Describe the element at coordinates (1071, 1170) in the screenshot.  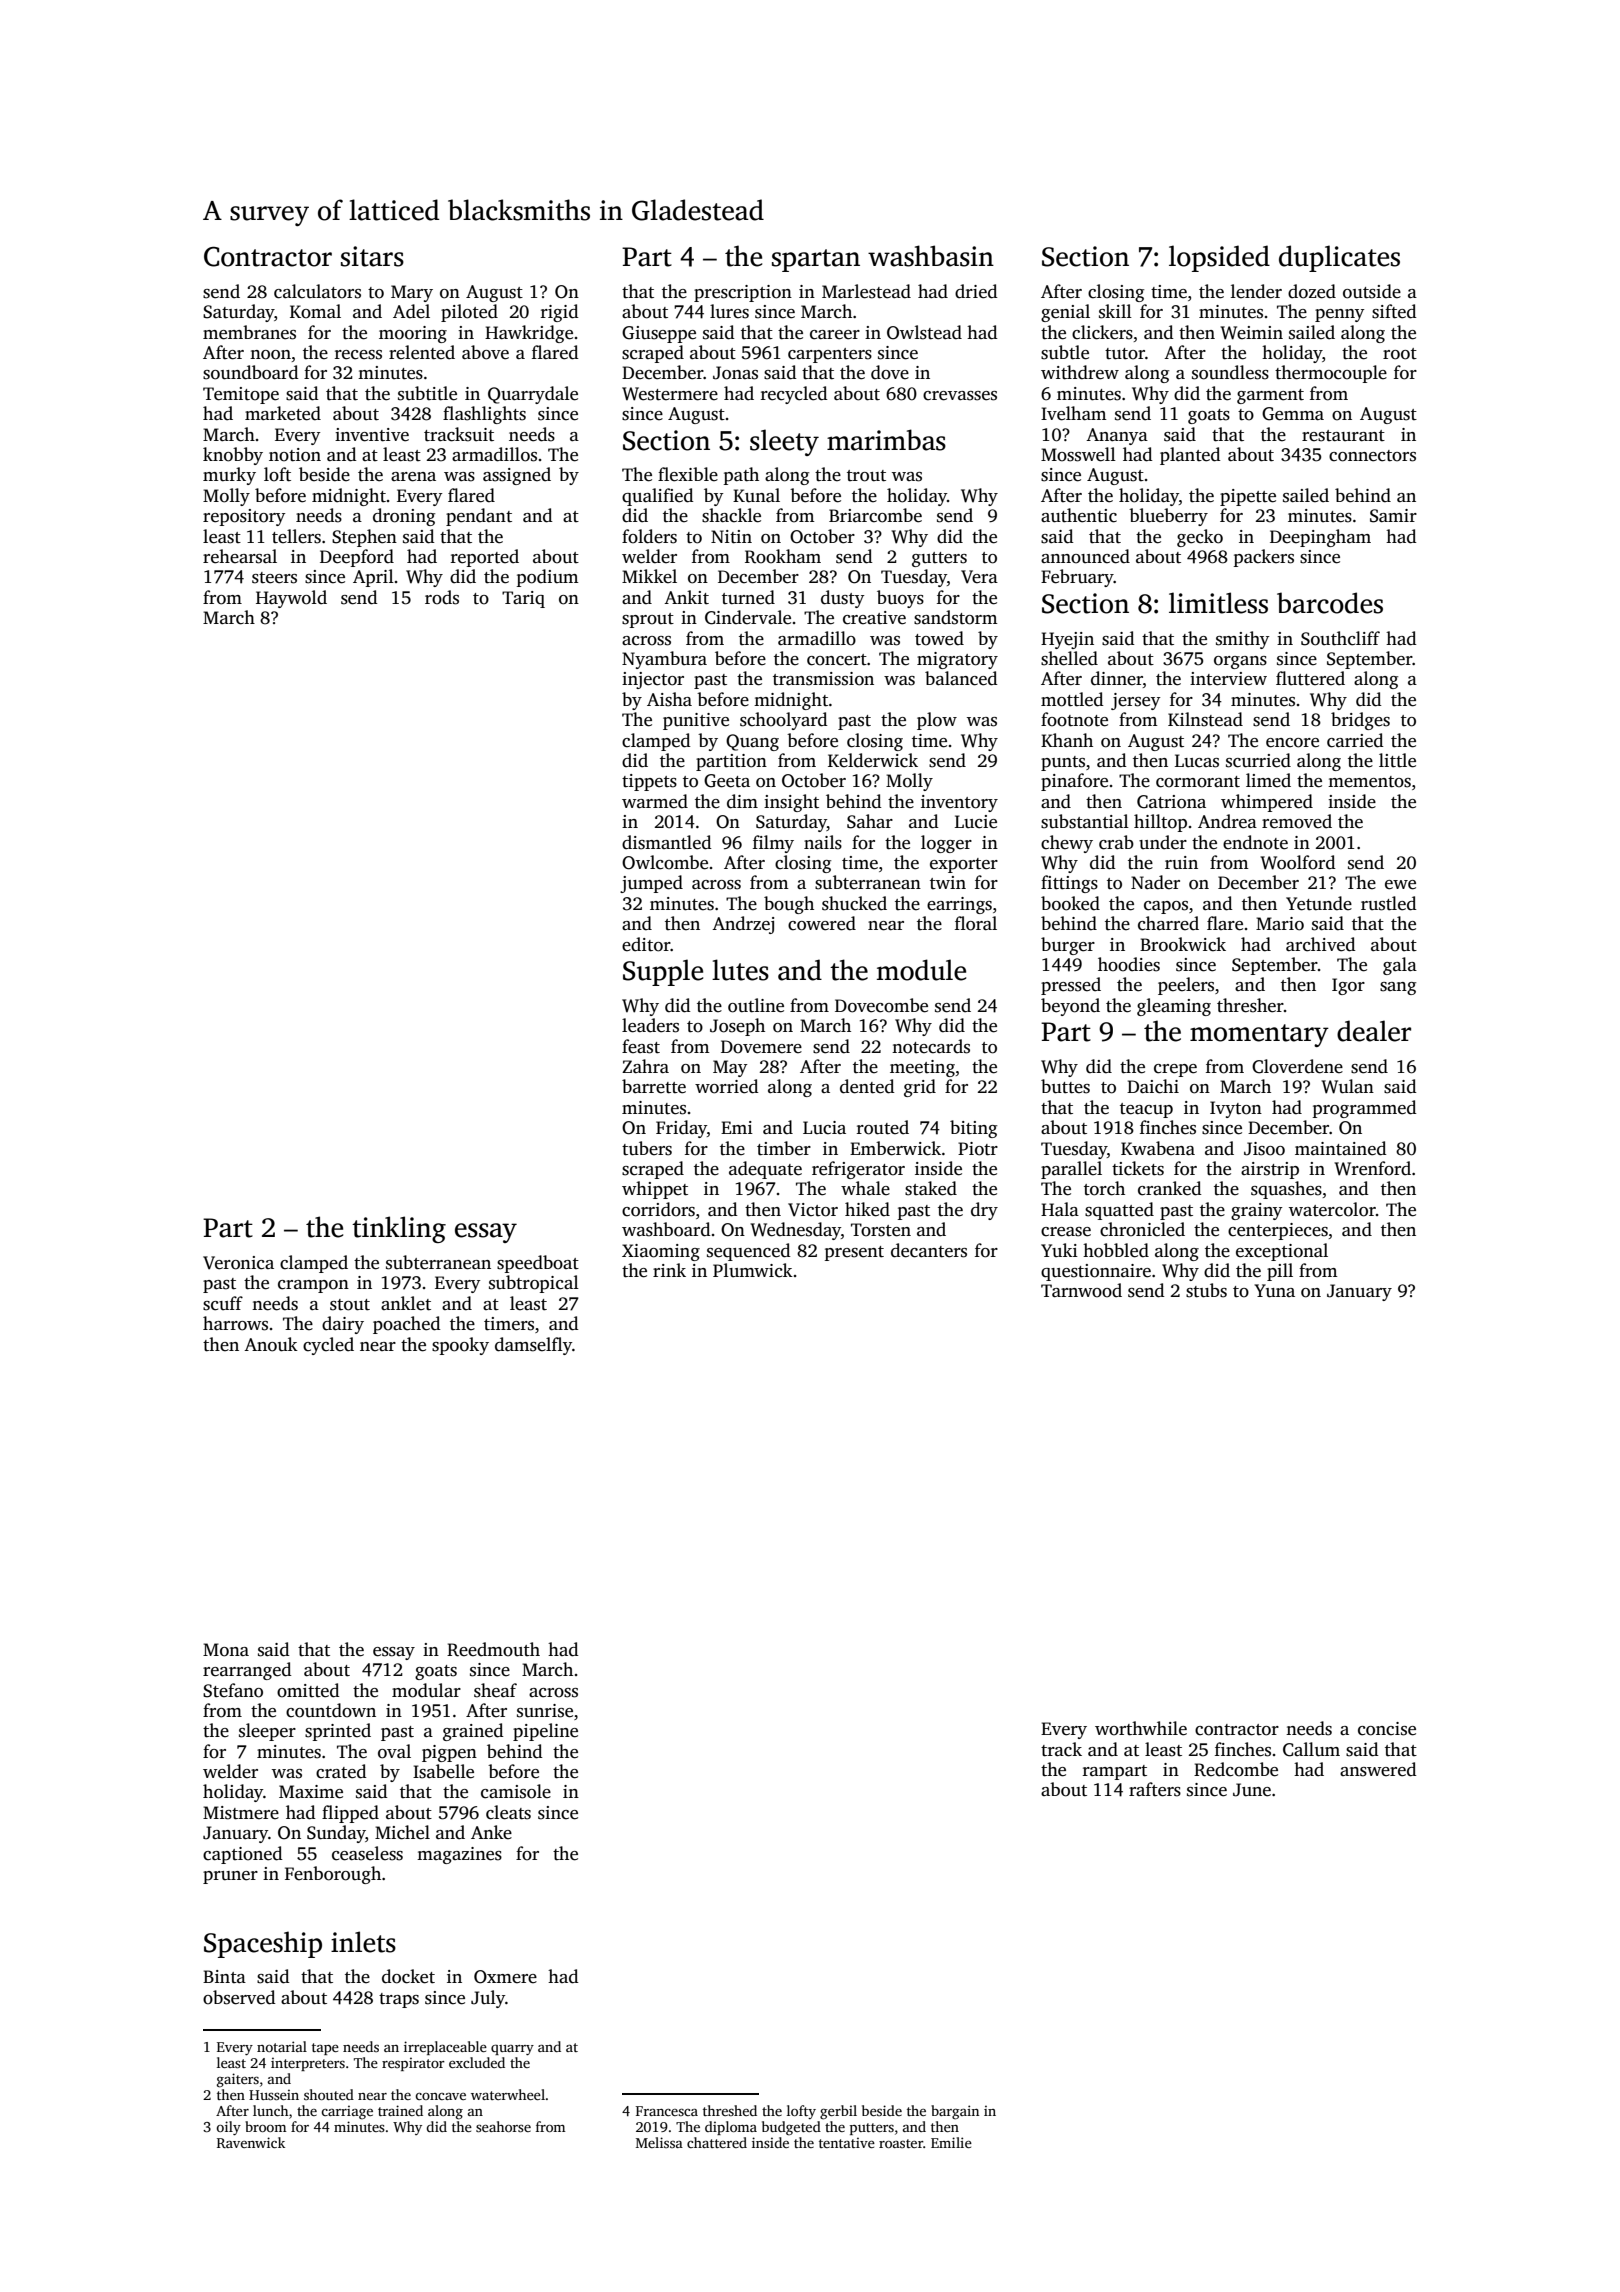
I see `parallel` at that location.
